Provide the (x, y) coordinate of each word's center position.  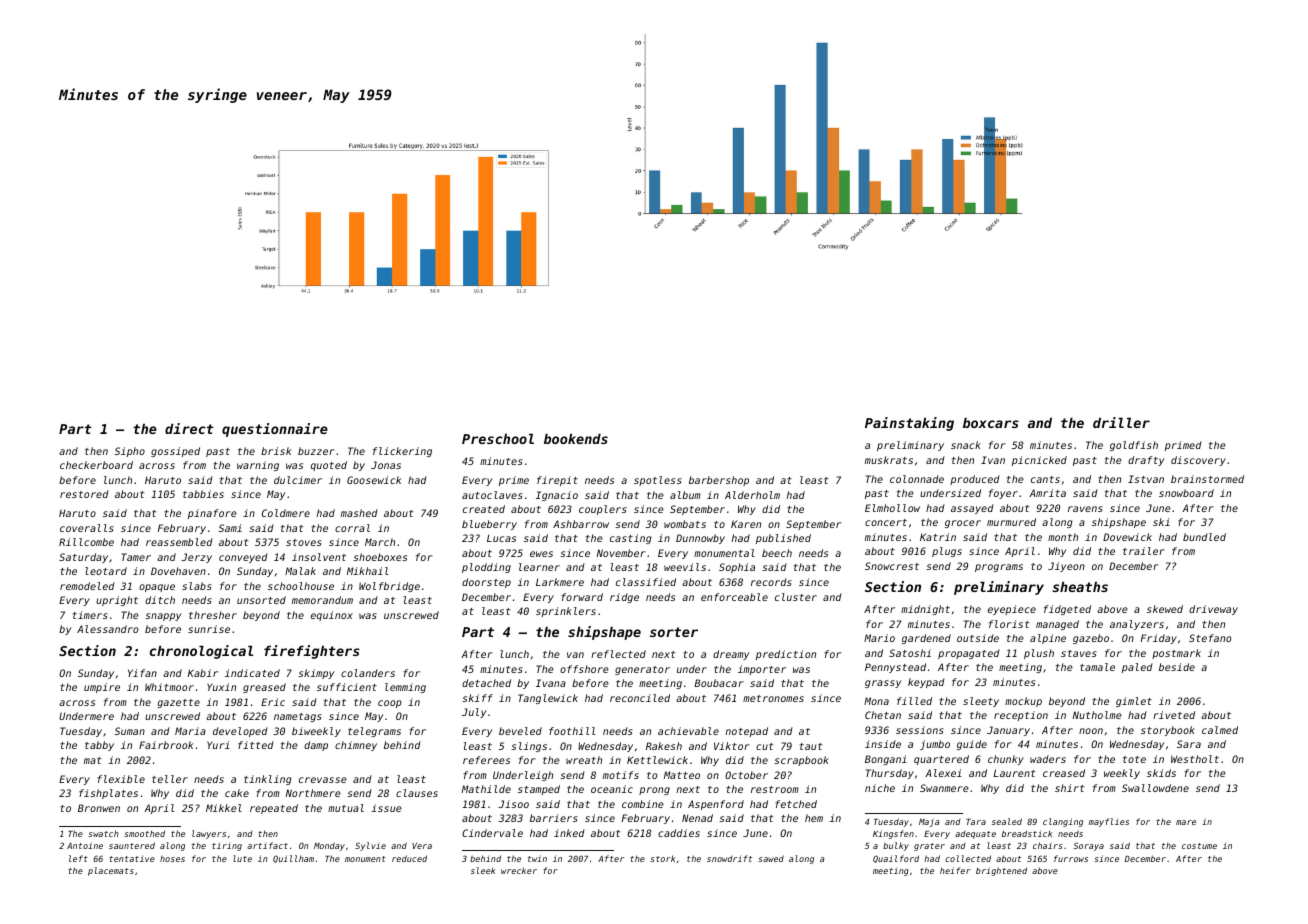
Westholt (1195, 759)
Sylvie (370, 846)
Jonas (386, 465)
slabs (197, 586)
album (685, 495)
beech (777, 553)
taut (811, 746)
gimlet (1134, 702)
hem (814, 818)
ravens (1085, 509)
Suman (130, 731)
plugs (947, 552)
